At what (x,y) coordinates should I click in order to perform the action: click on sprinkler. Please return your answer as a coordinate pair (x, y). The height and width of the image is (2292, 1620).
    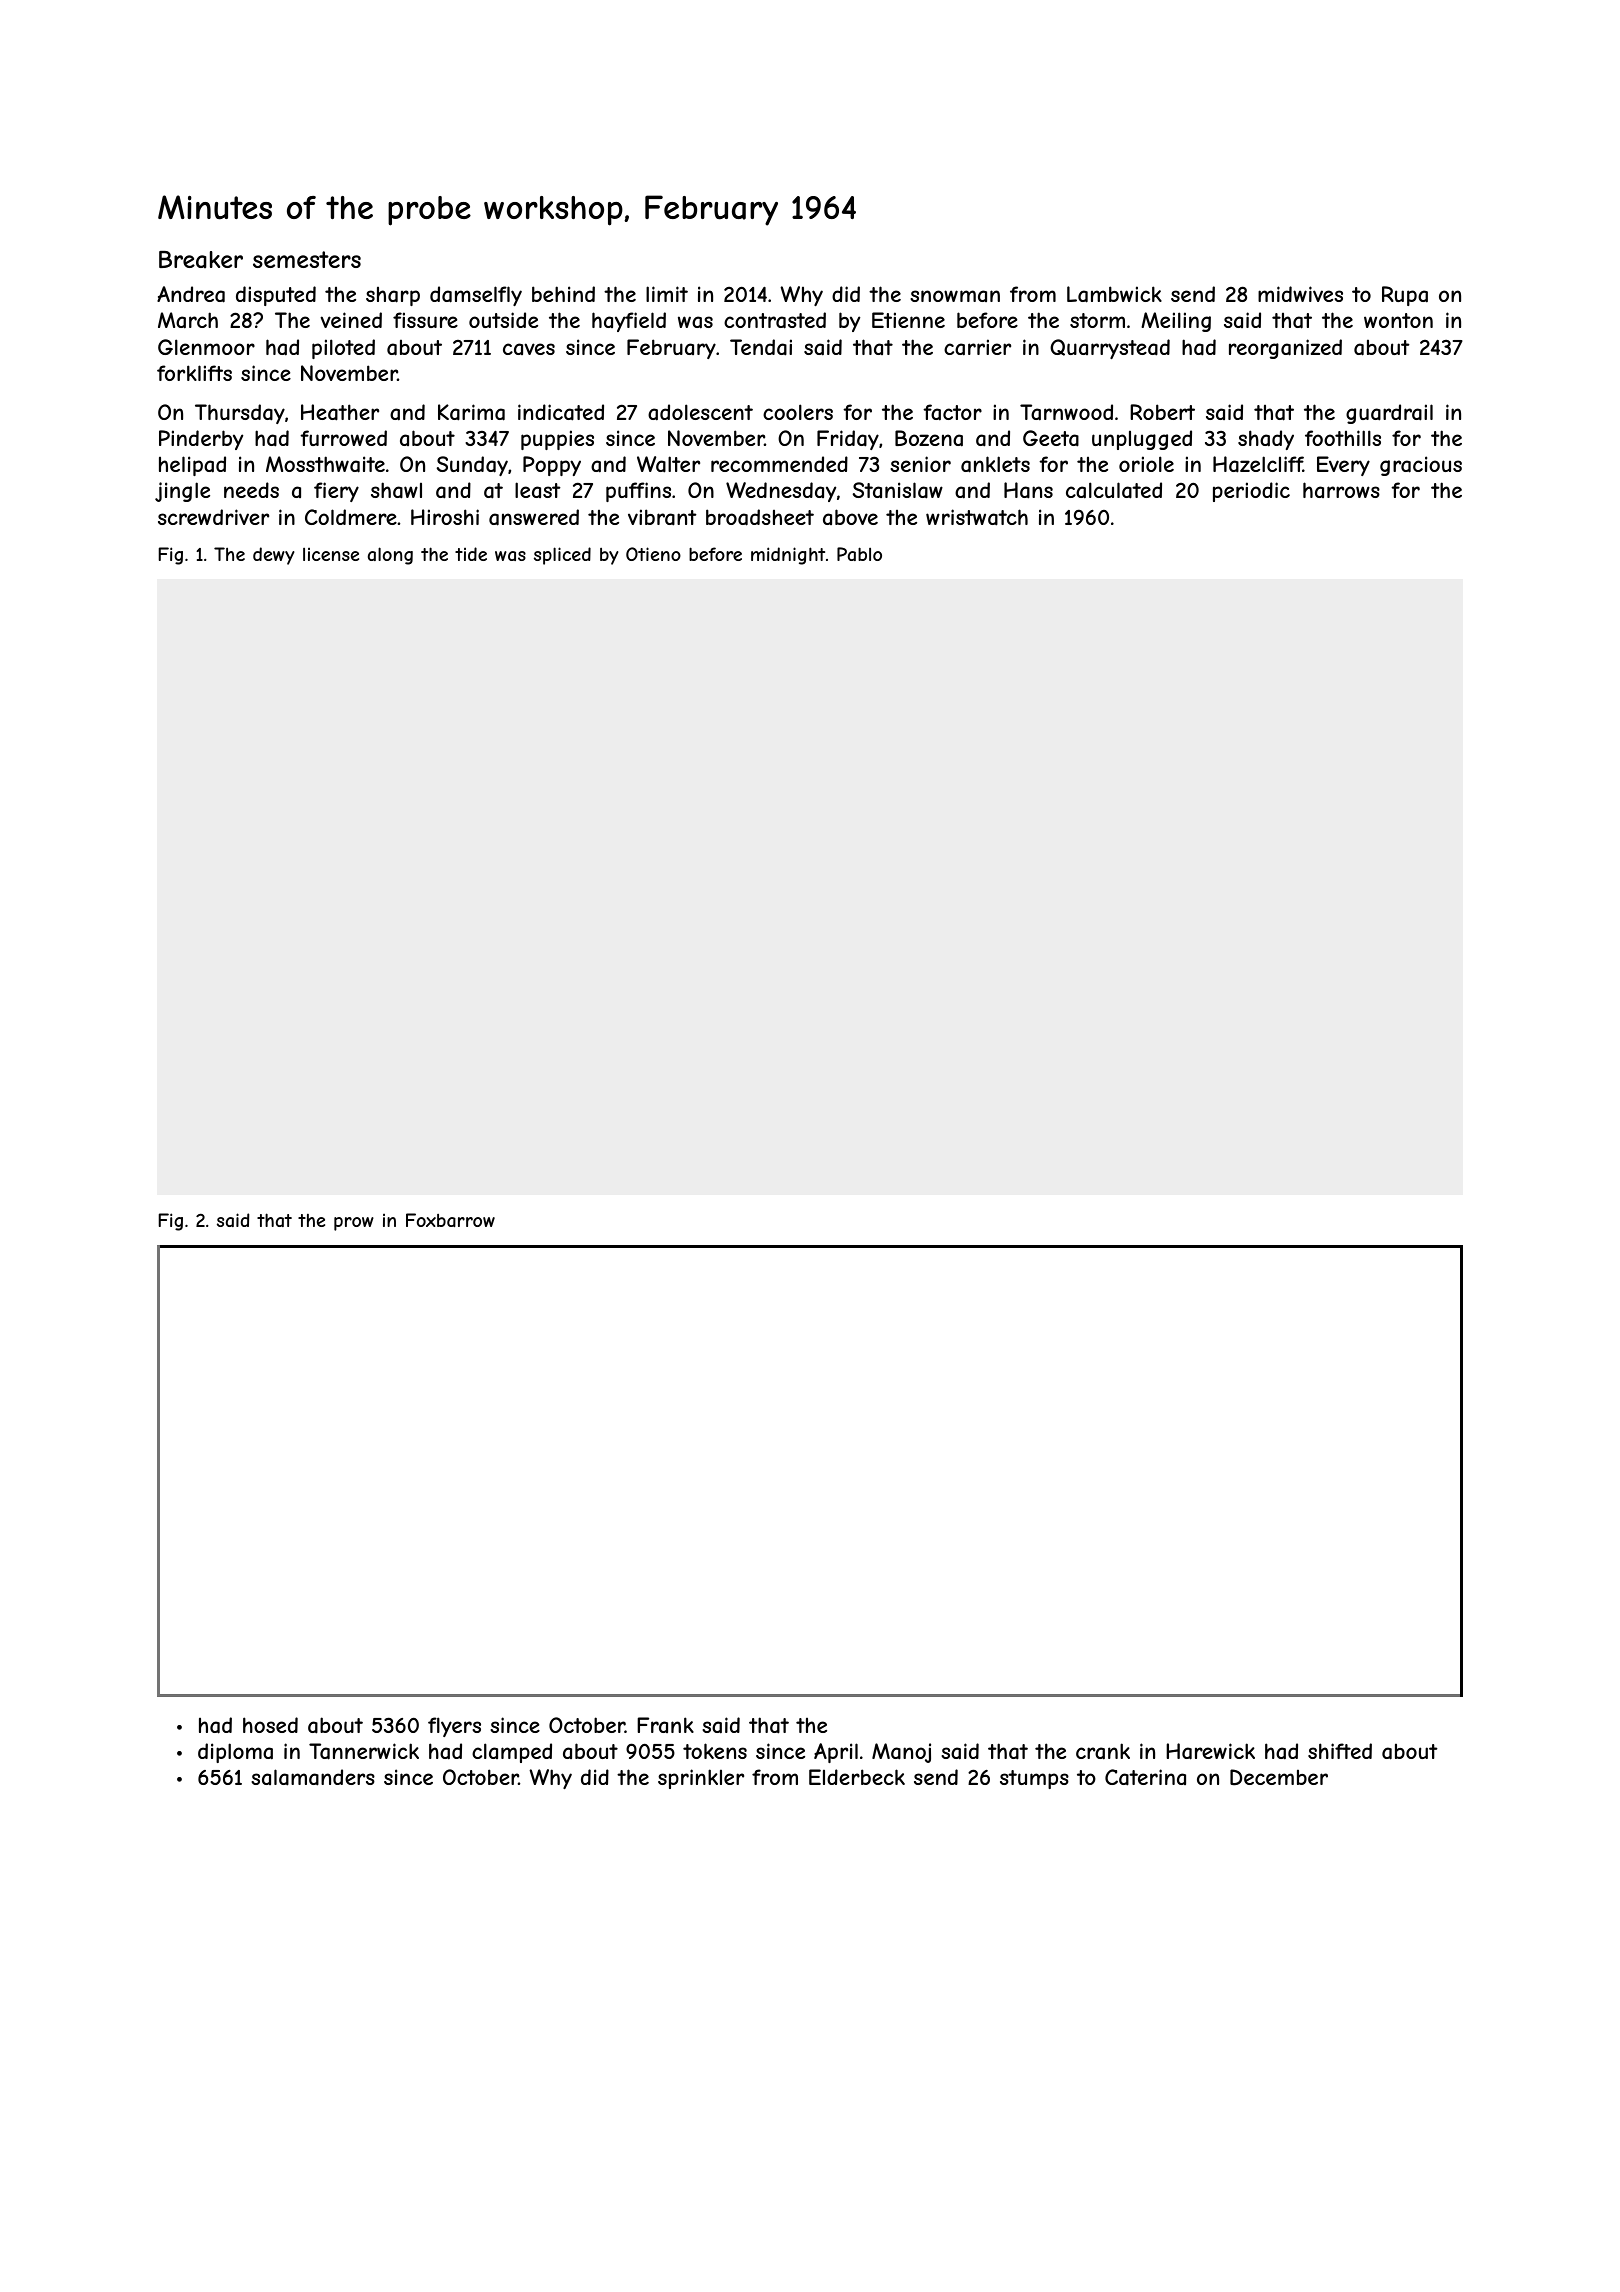
    Looking at the image, I should click on (701, 1779).
